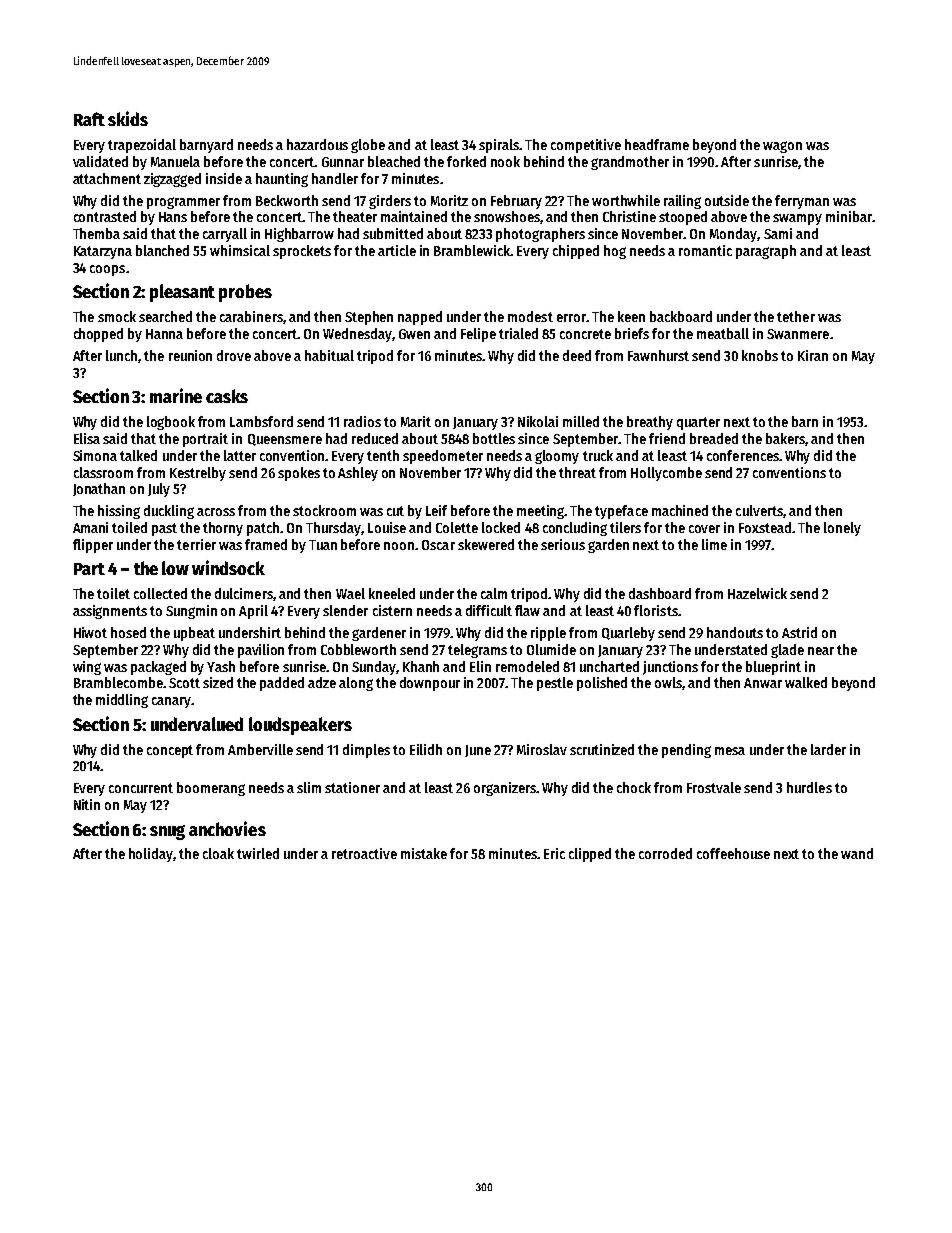 The image size is (952, 1233). What do you see at coordinates (782, 147) in the image?
I see `wagon` at bounding box center [782, 147].
